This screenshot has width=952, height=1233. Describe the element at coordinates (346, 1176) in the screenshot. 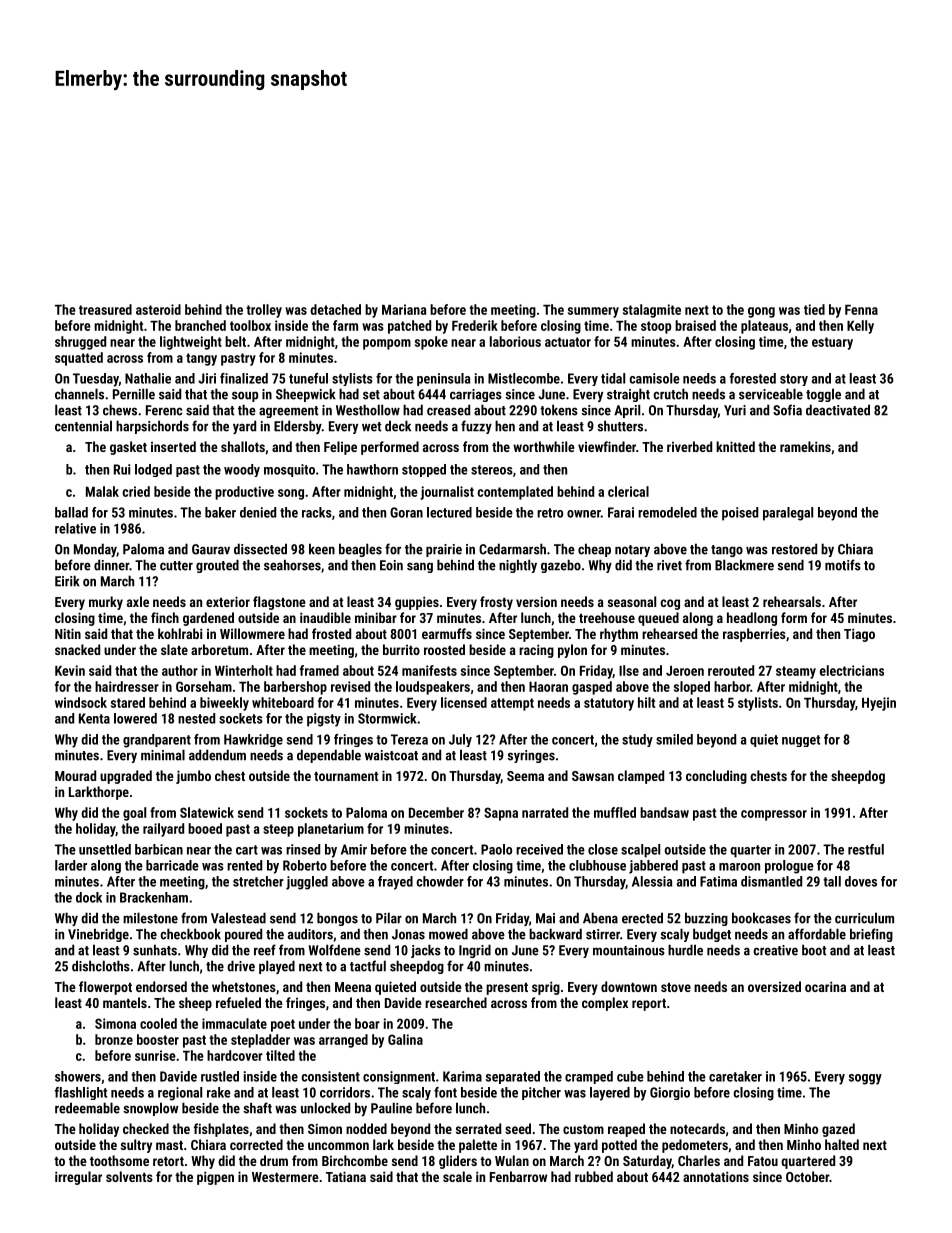

I see `Tatiana` at that location.
